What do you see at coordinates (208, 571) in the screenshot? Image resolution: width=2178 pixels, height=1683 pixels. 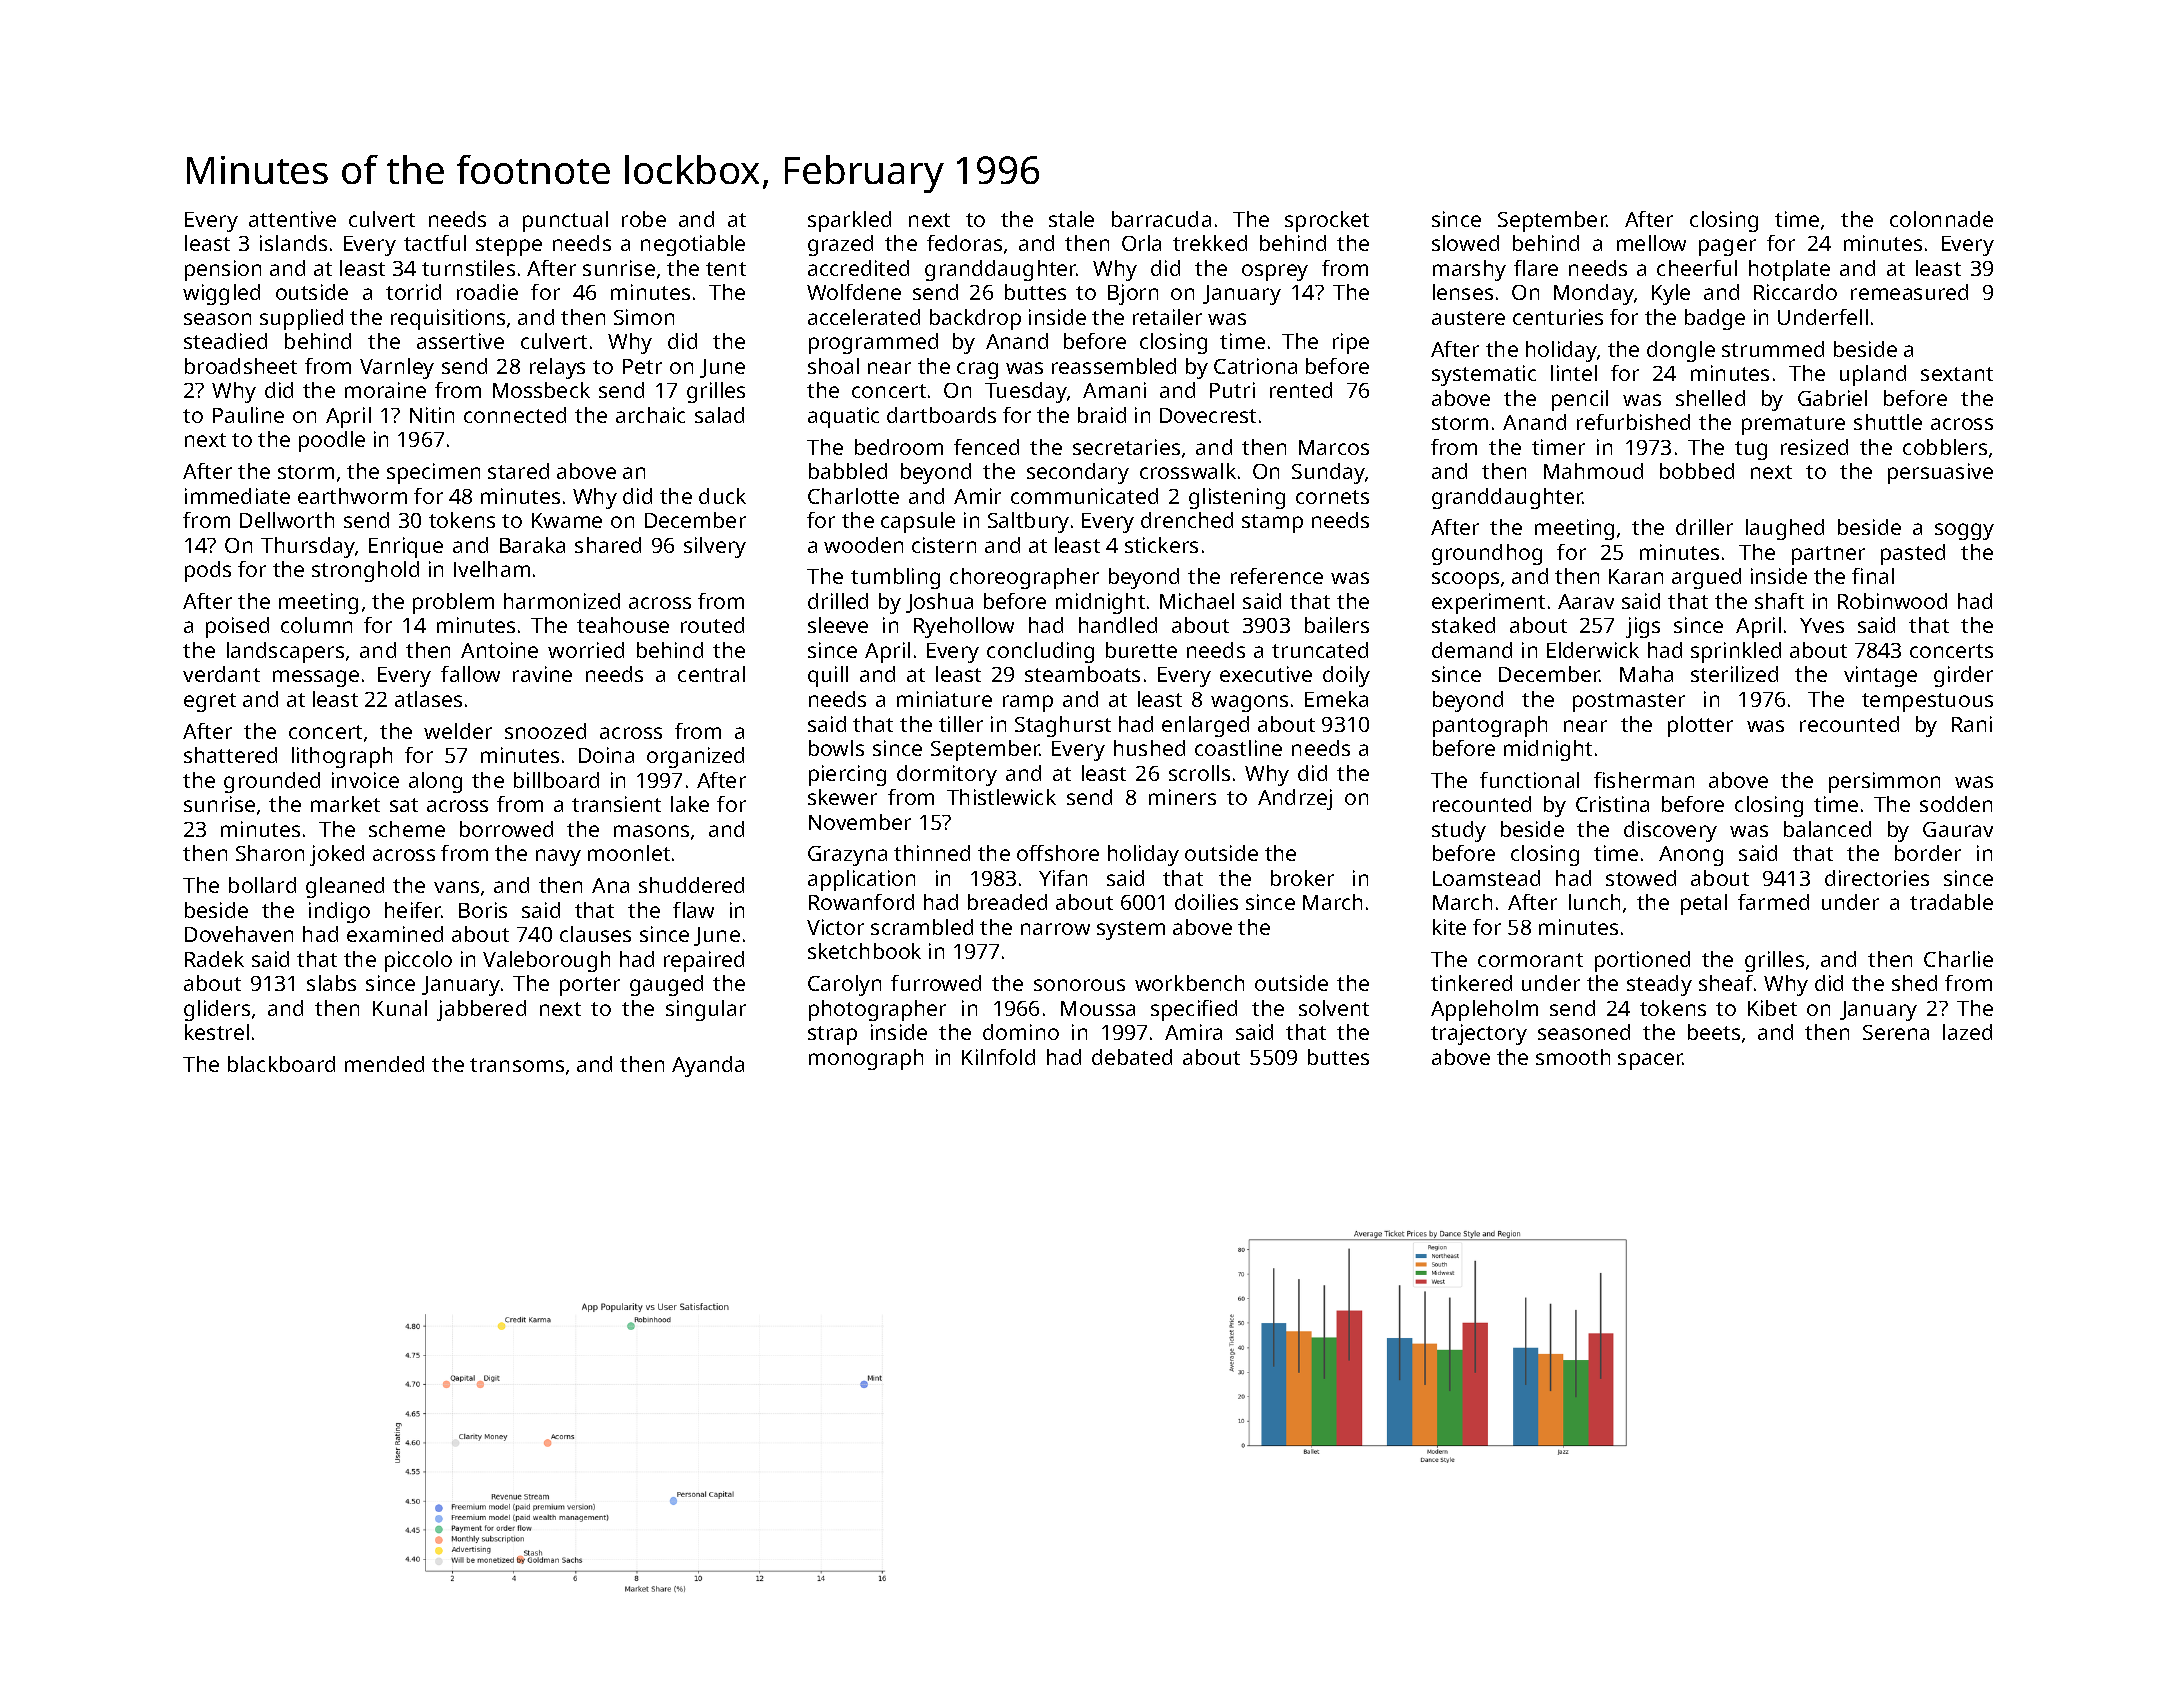 I see `pods` at bounding box center [208, 571].
